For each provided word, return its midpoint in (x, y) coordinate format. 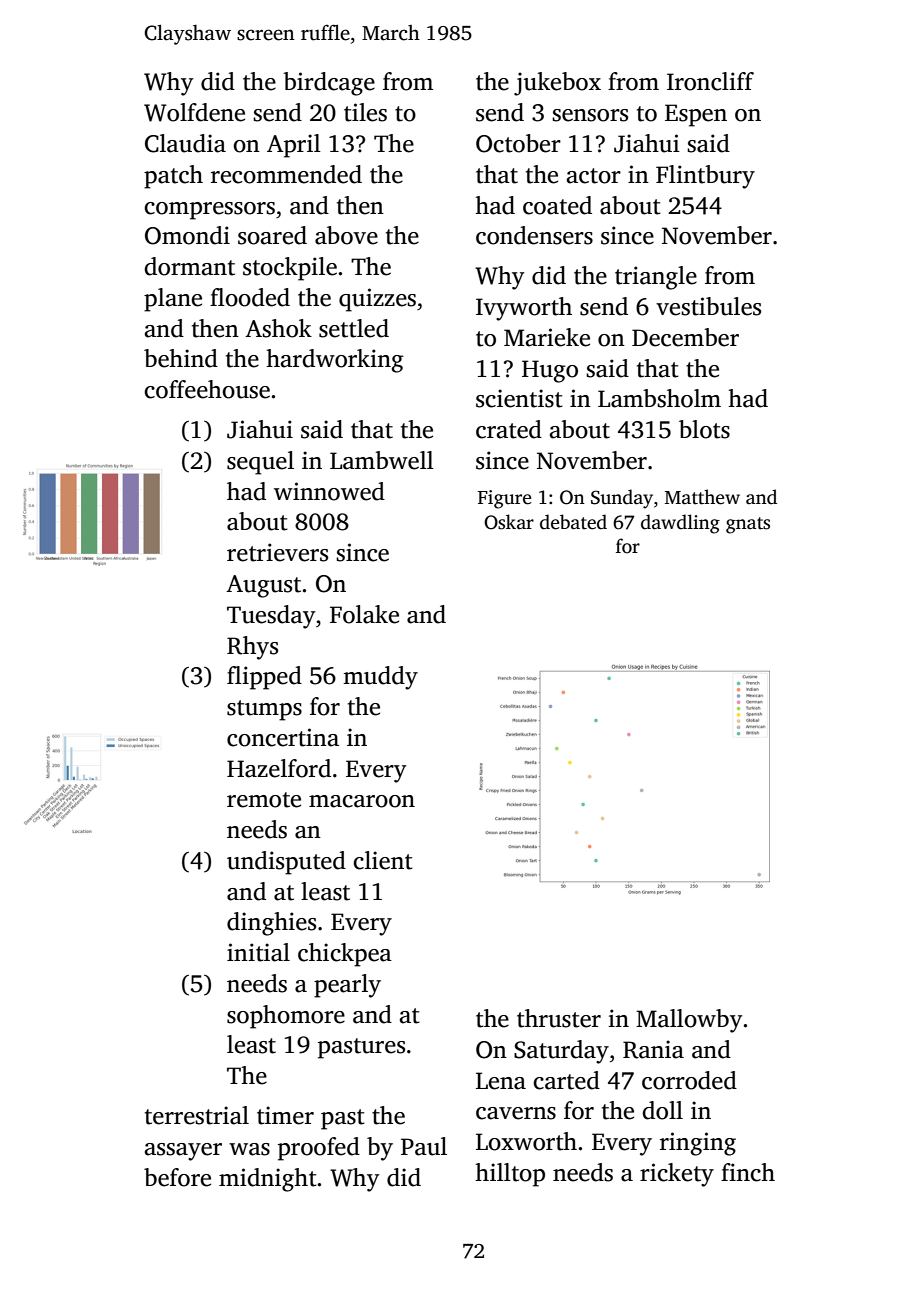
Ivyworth (524, 309)
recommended (286, 174)
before (177, 1177)
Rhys (252, 648)
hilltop (510, 1175)
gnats (748, 525)
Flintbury (705, 177)
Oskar (509, 522)
